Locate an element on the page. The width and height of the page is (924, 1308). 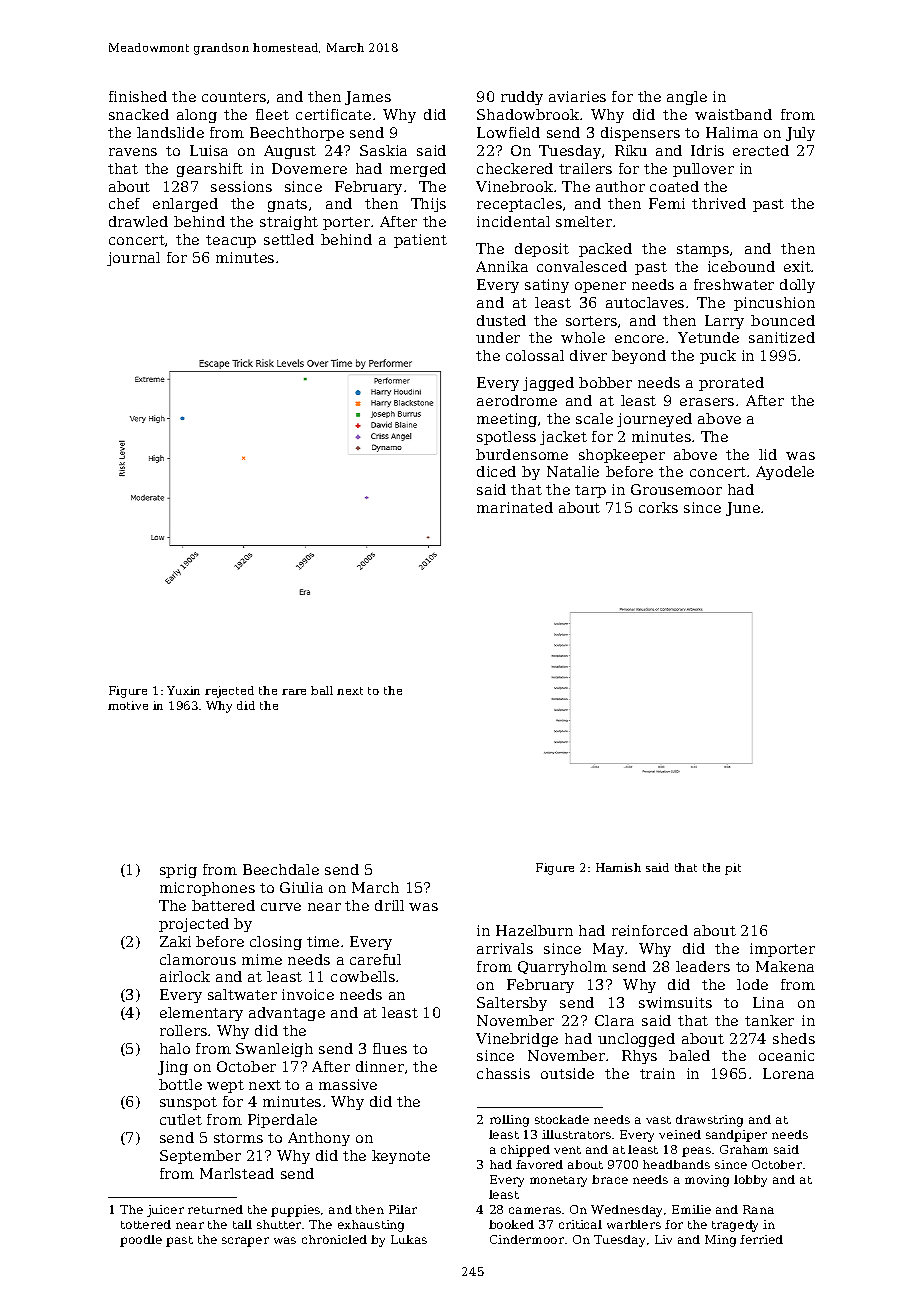
Yuxin is located at coordinates (183, 690).
